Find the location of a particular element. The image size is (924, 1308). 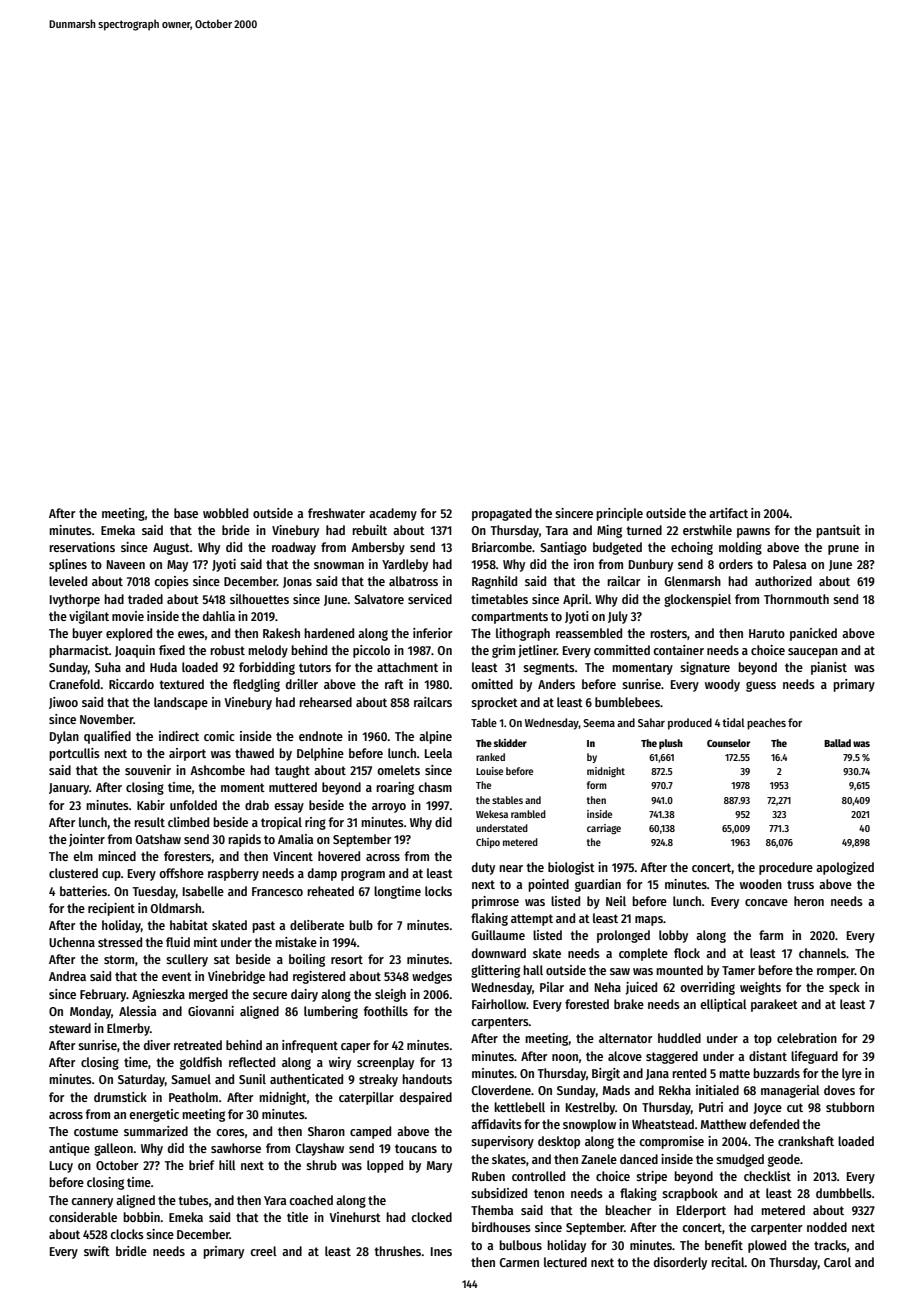

snowplow is located at coordinates (589, 1125).
